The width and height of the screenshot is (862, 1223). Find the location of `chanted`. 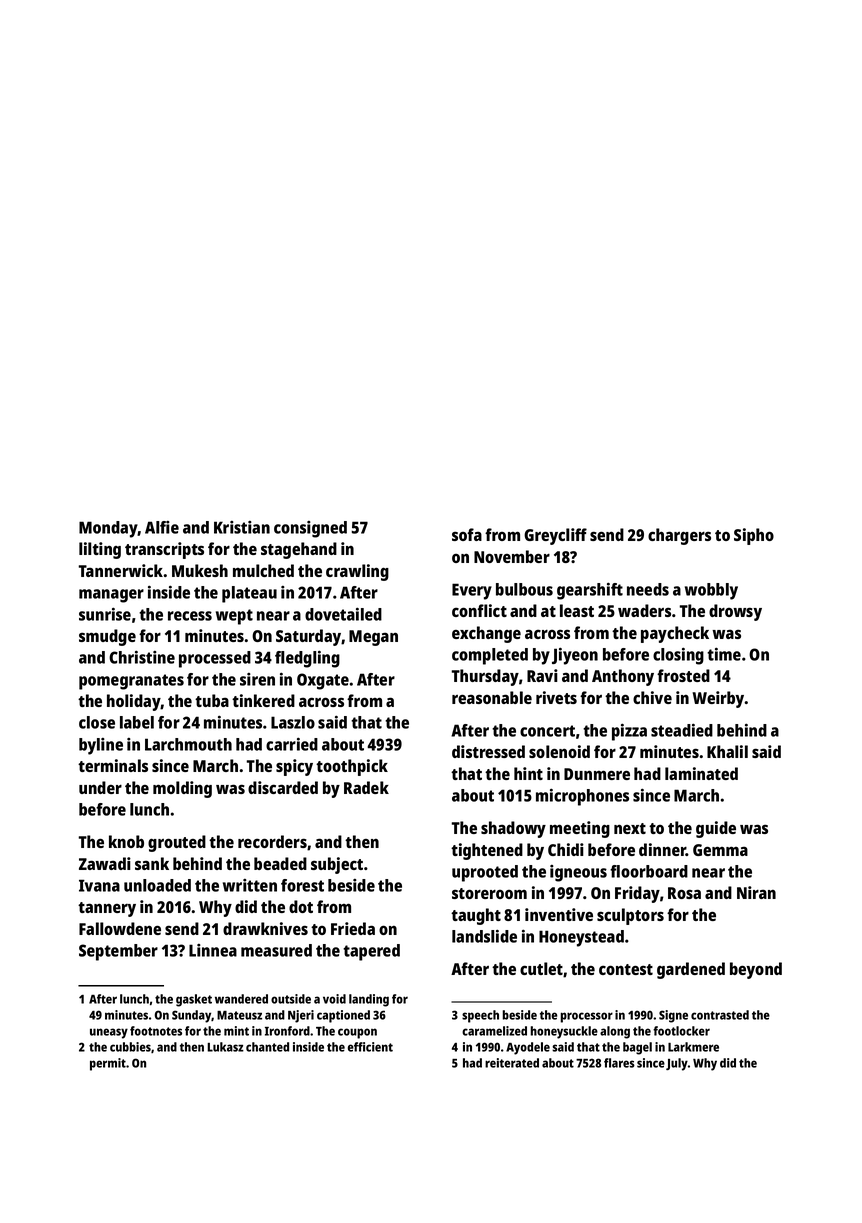

chanted is located at coordinates (267, 1047).
